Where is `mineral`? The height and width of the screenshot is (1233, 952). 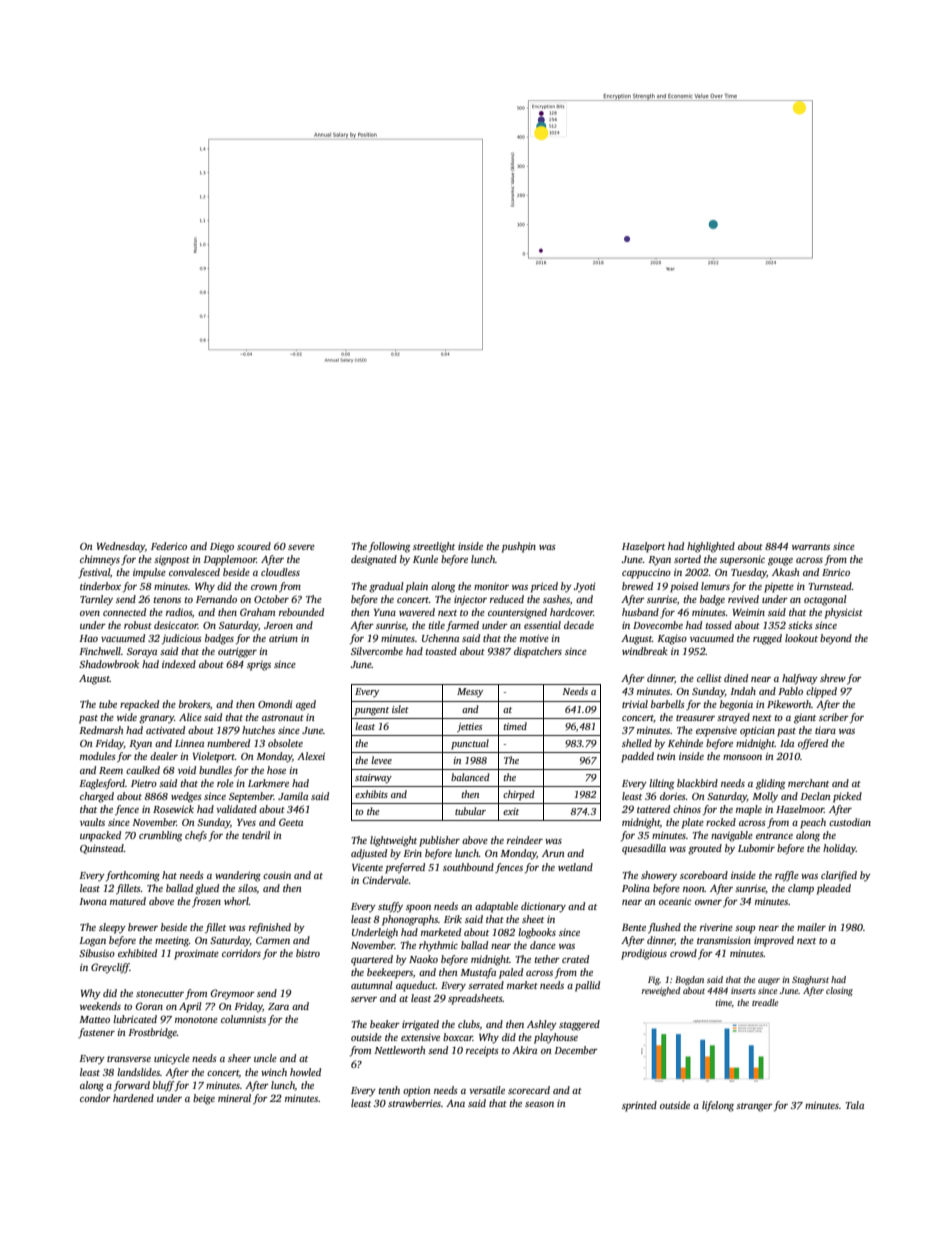
mineral is located at coordinates (234, 1098).
